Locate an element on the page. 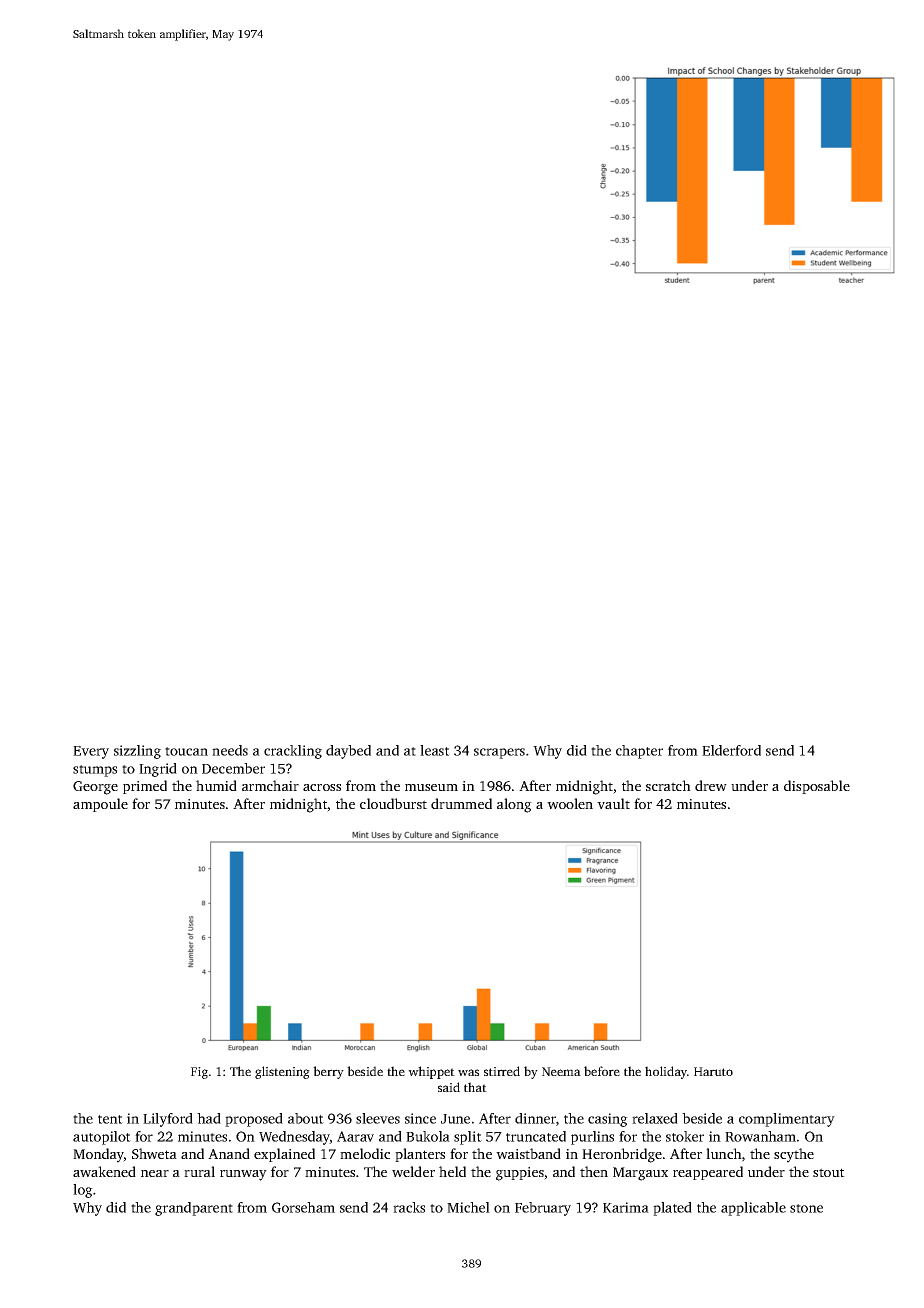 The height and width of the image is (1308, 924). cloudburst is located at coordinates (393, 803).
